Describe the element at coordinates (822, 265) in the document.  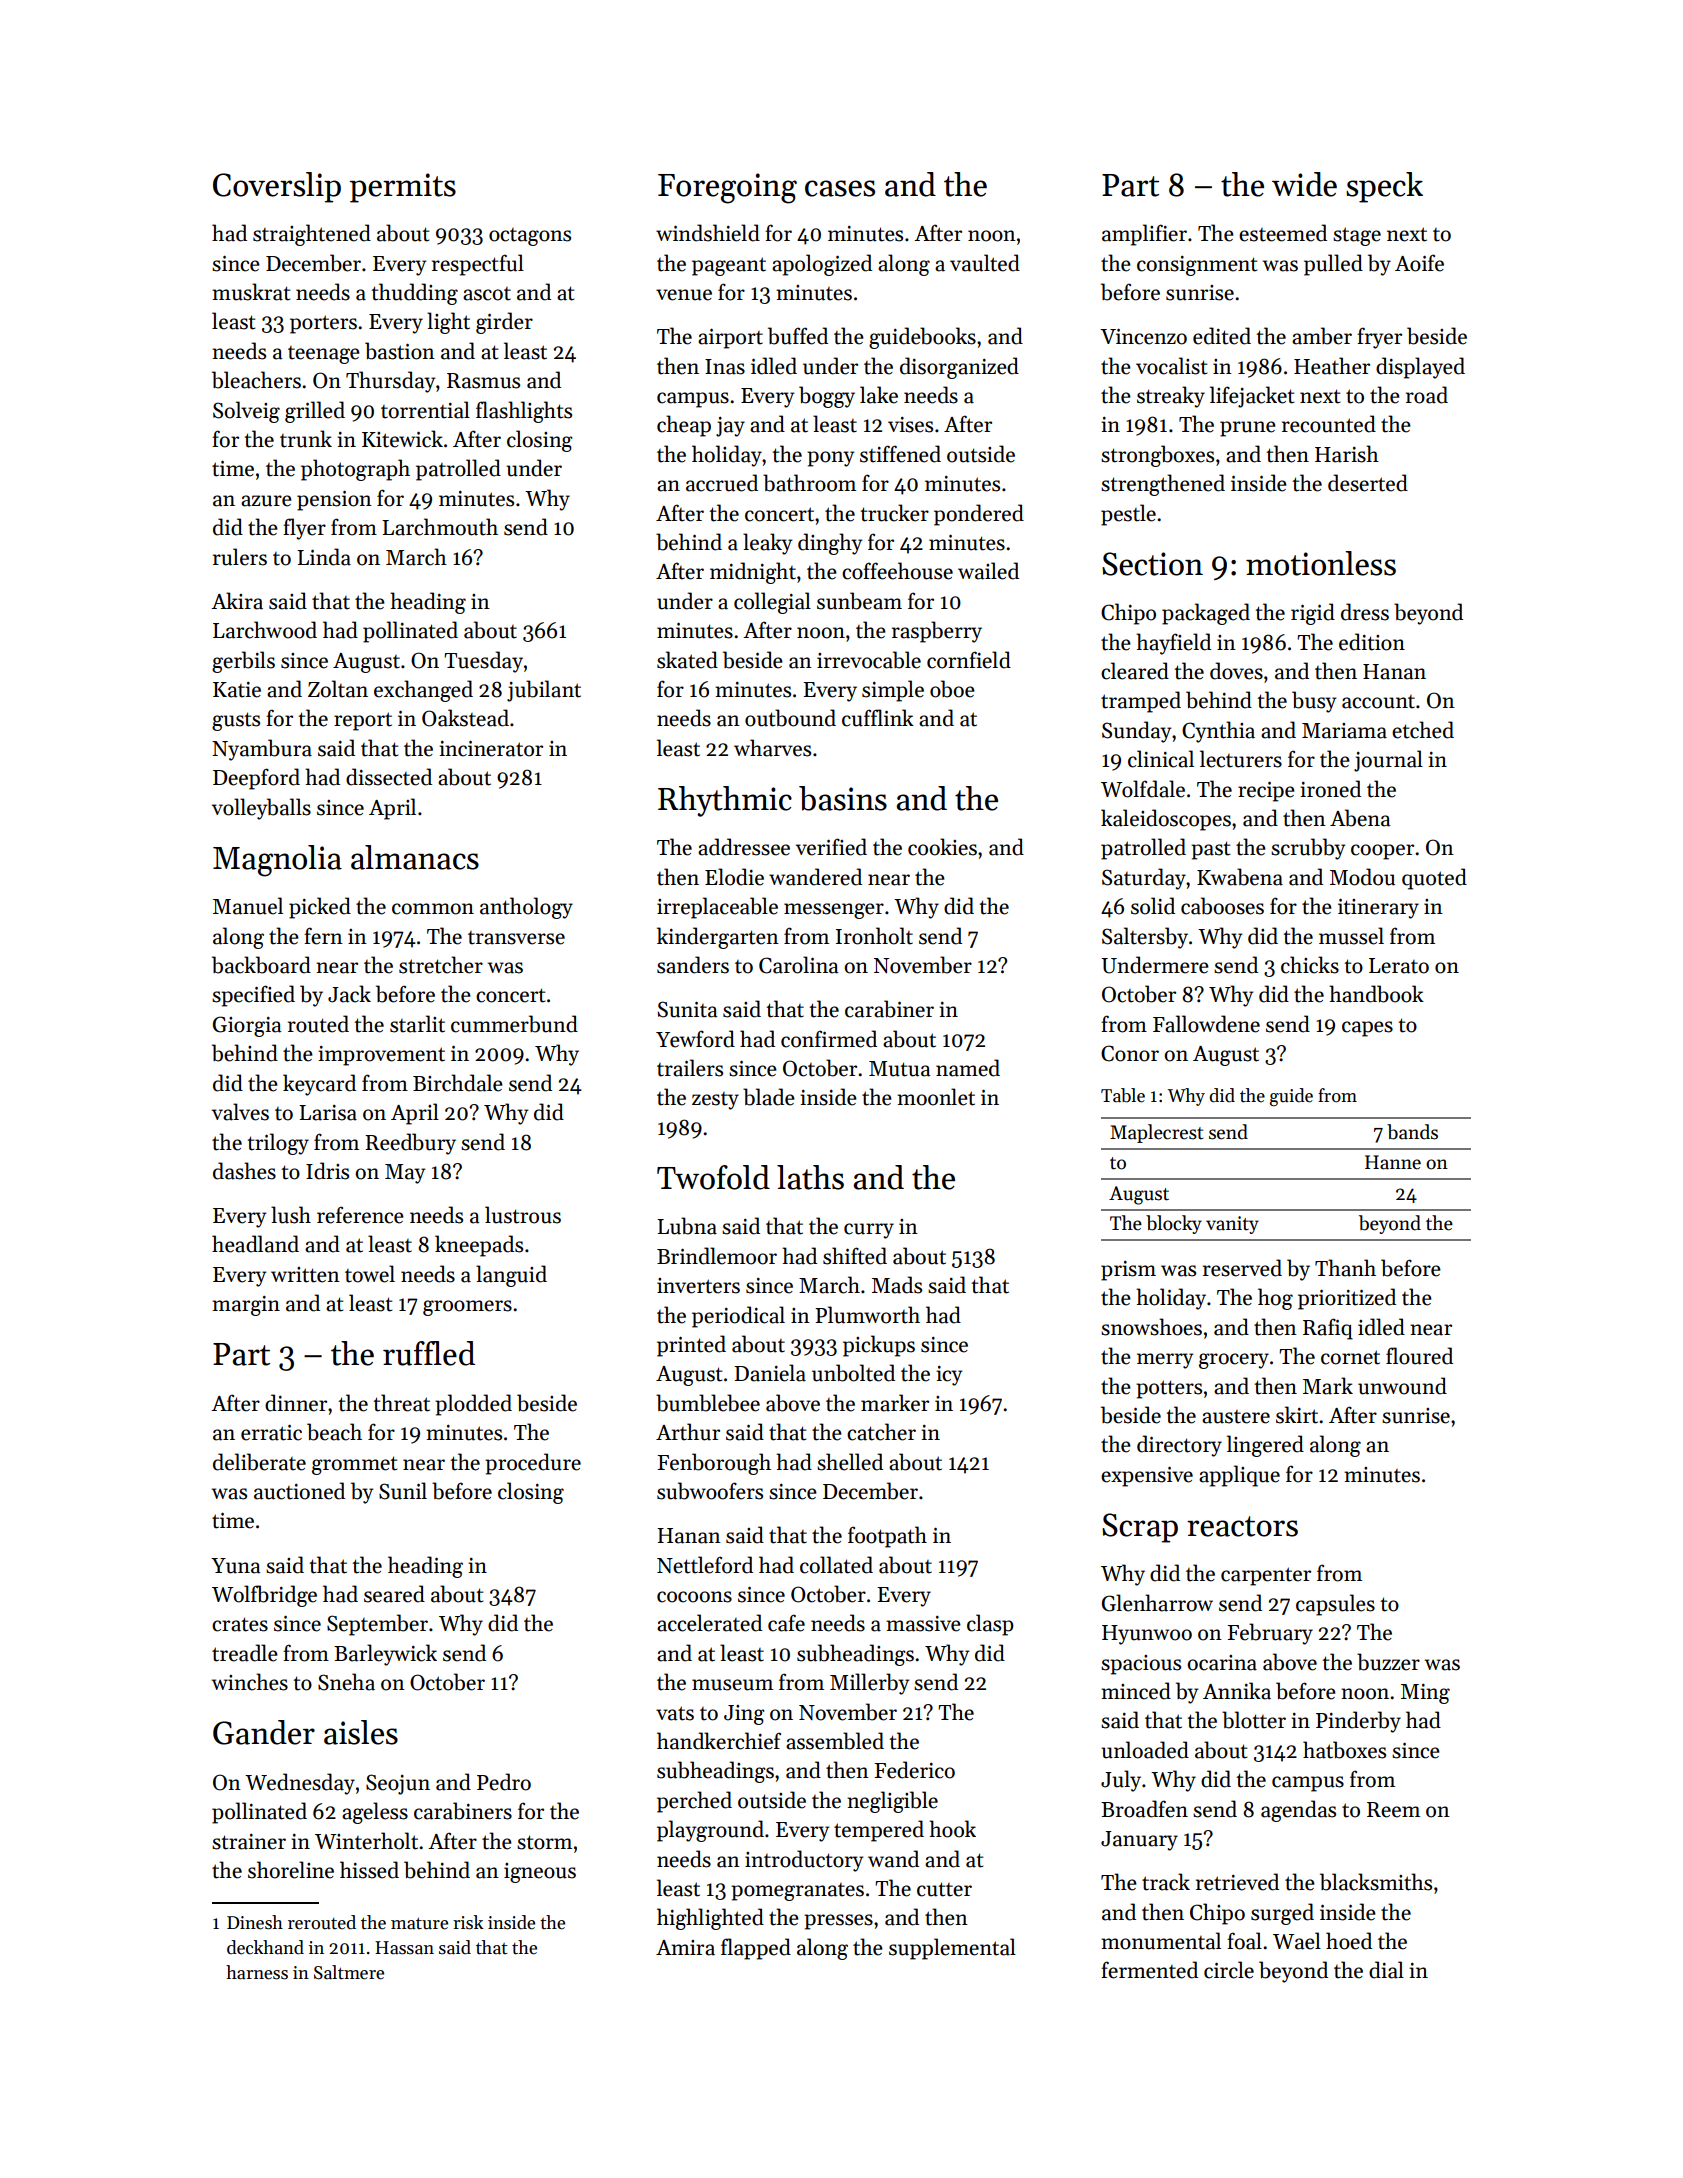
I see `apologized` at that location.
